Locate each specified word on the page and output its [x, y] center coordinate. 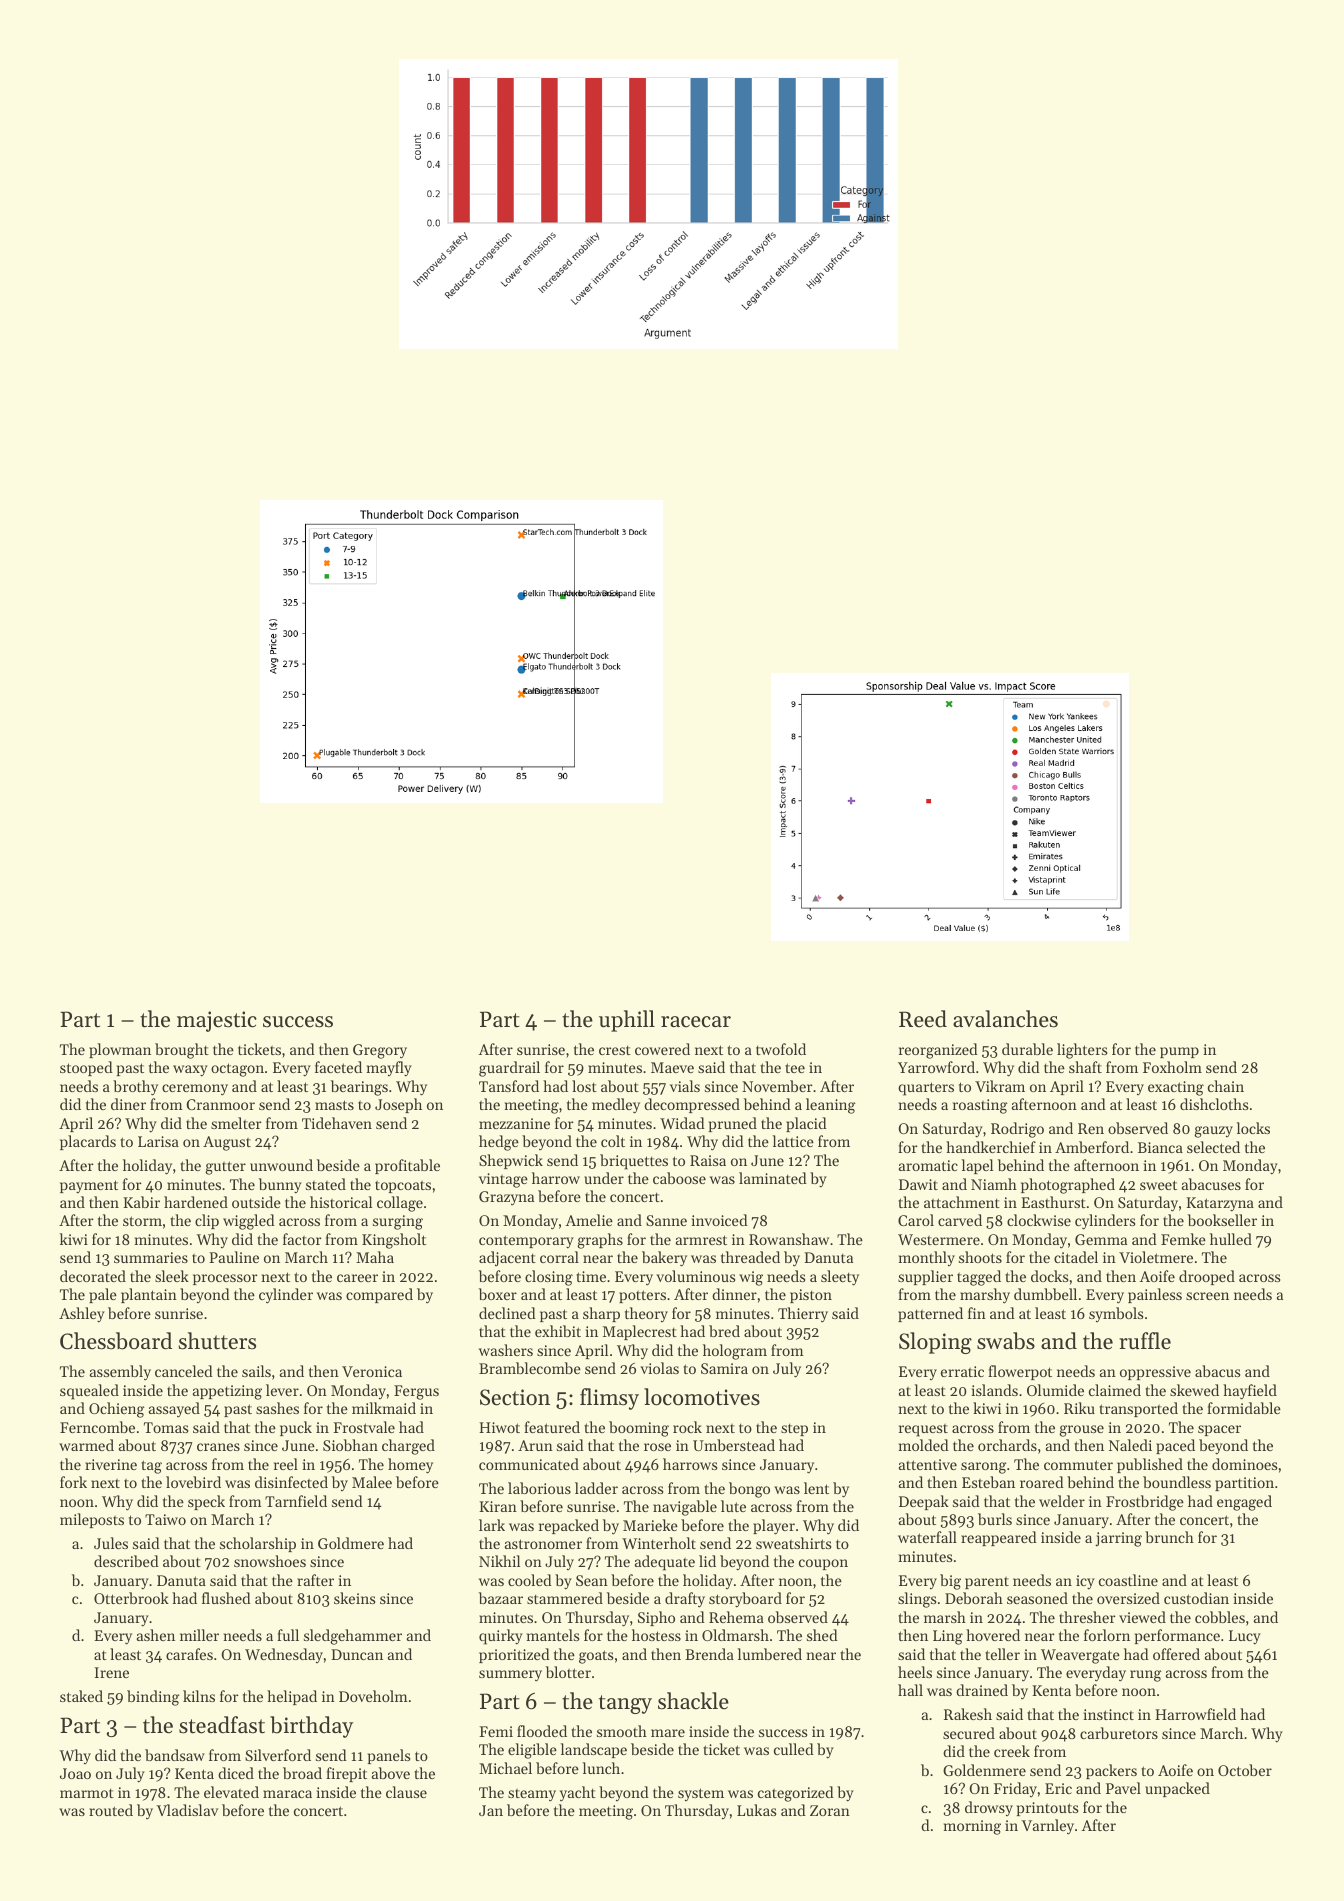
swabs [1006, 1341]
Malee [372, 1482]
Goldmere [351, 1543]
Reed [923, 1019]
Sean [592, 1580]
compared [379, 1295]
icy [1085, 1582]
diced [236, 1773]
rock [687, 1427]
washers [506, 1350]
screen [1207, 1296]
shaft [1085, 1067]
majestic [217, 1021]
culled [794, 1749]
